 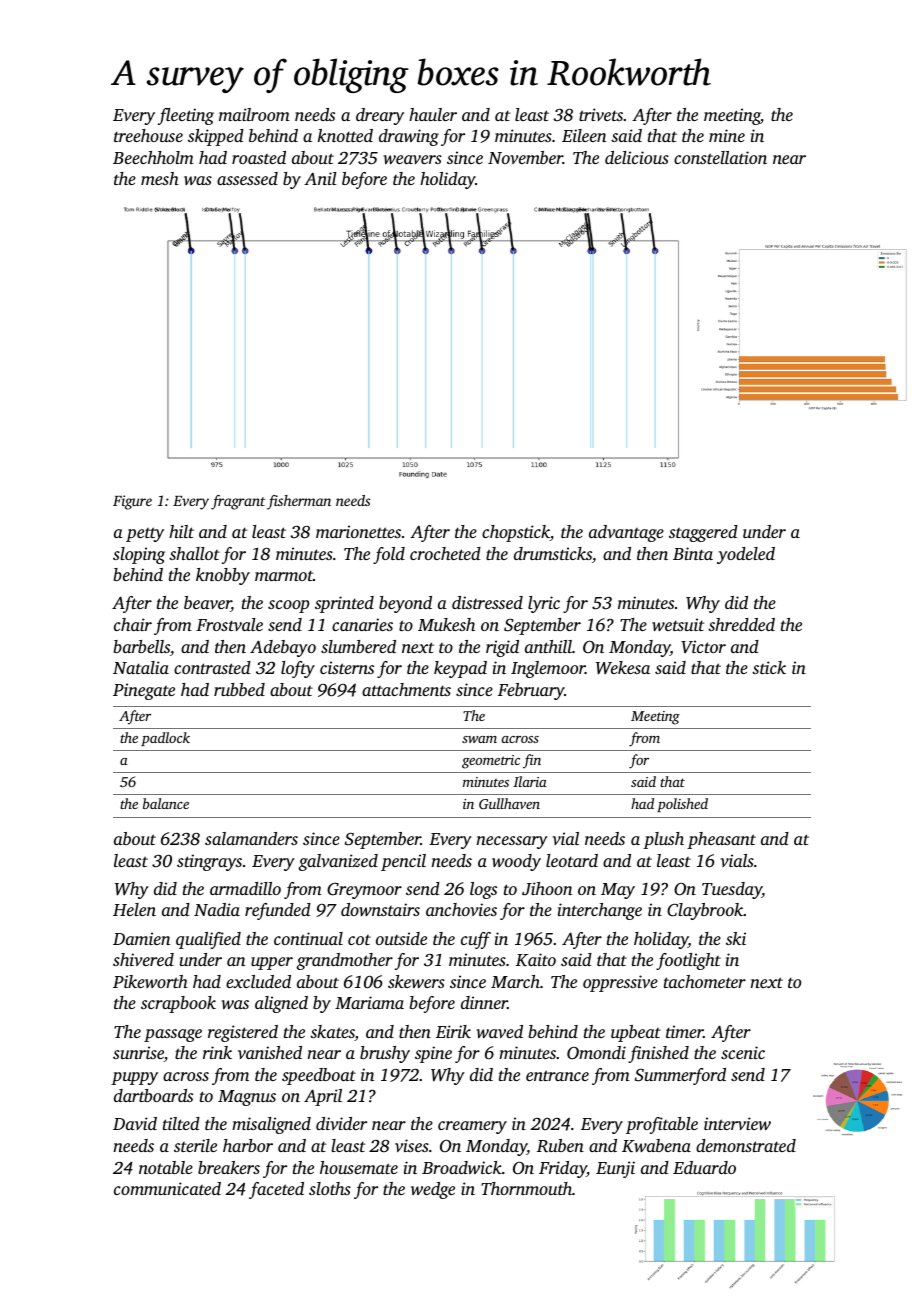 What do you see at coordinates (703, 533) in the image?
I see `staggered` at bounding box center [703, 533].
